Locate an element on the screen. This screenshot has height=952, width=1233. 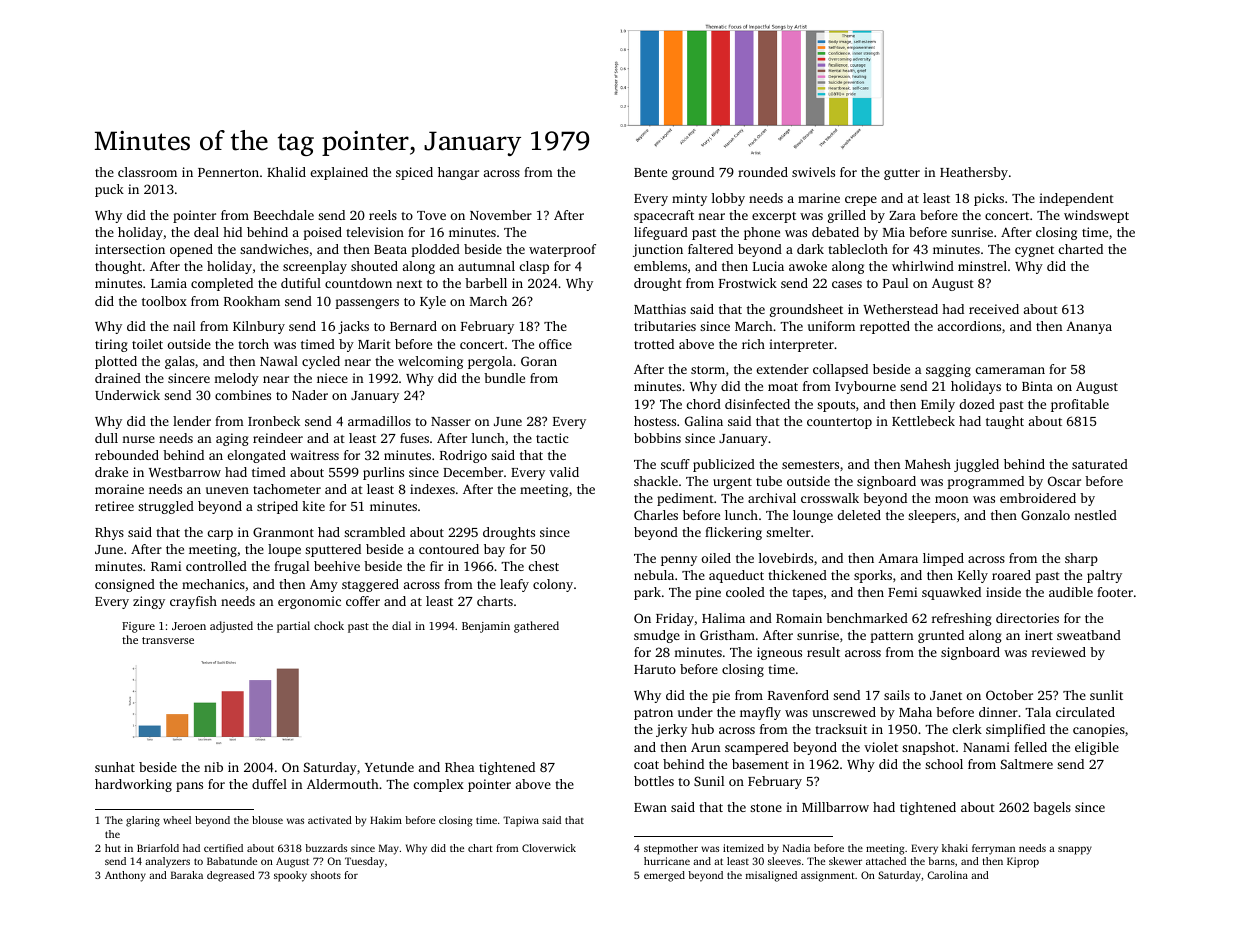
snappy is located at coordinates (1075, 850).
